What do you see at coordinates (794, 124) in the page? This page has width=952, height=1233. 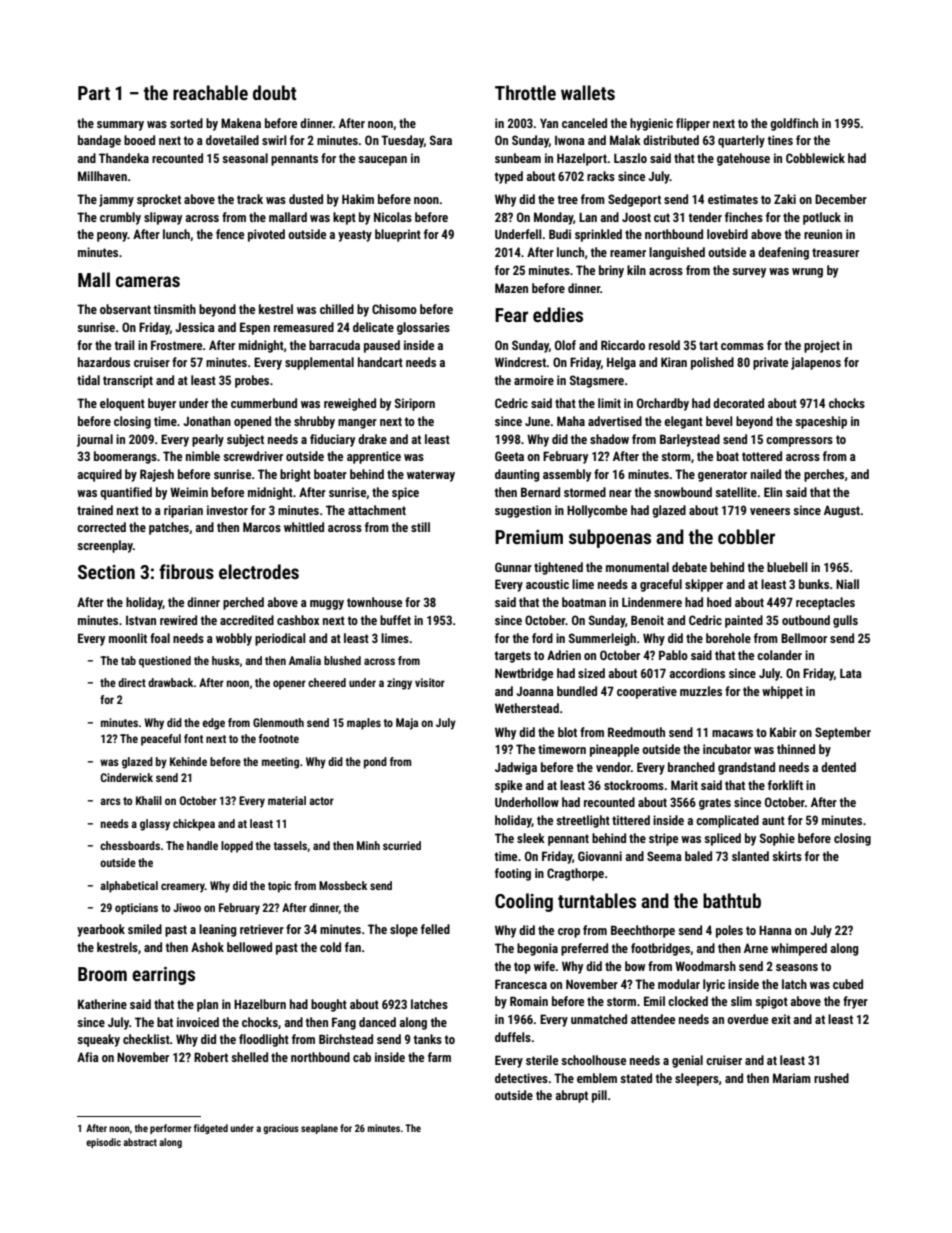 I see `goldfinch` at bounding box center [794, 124].
